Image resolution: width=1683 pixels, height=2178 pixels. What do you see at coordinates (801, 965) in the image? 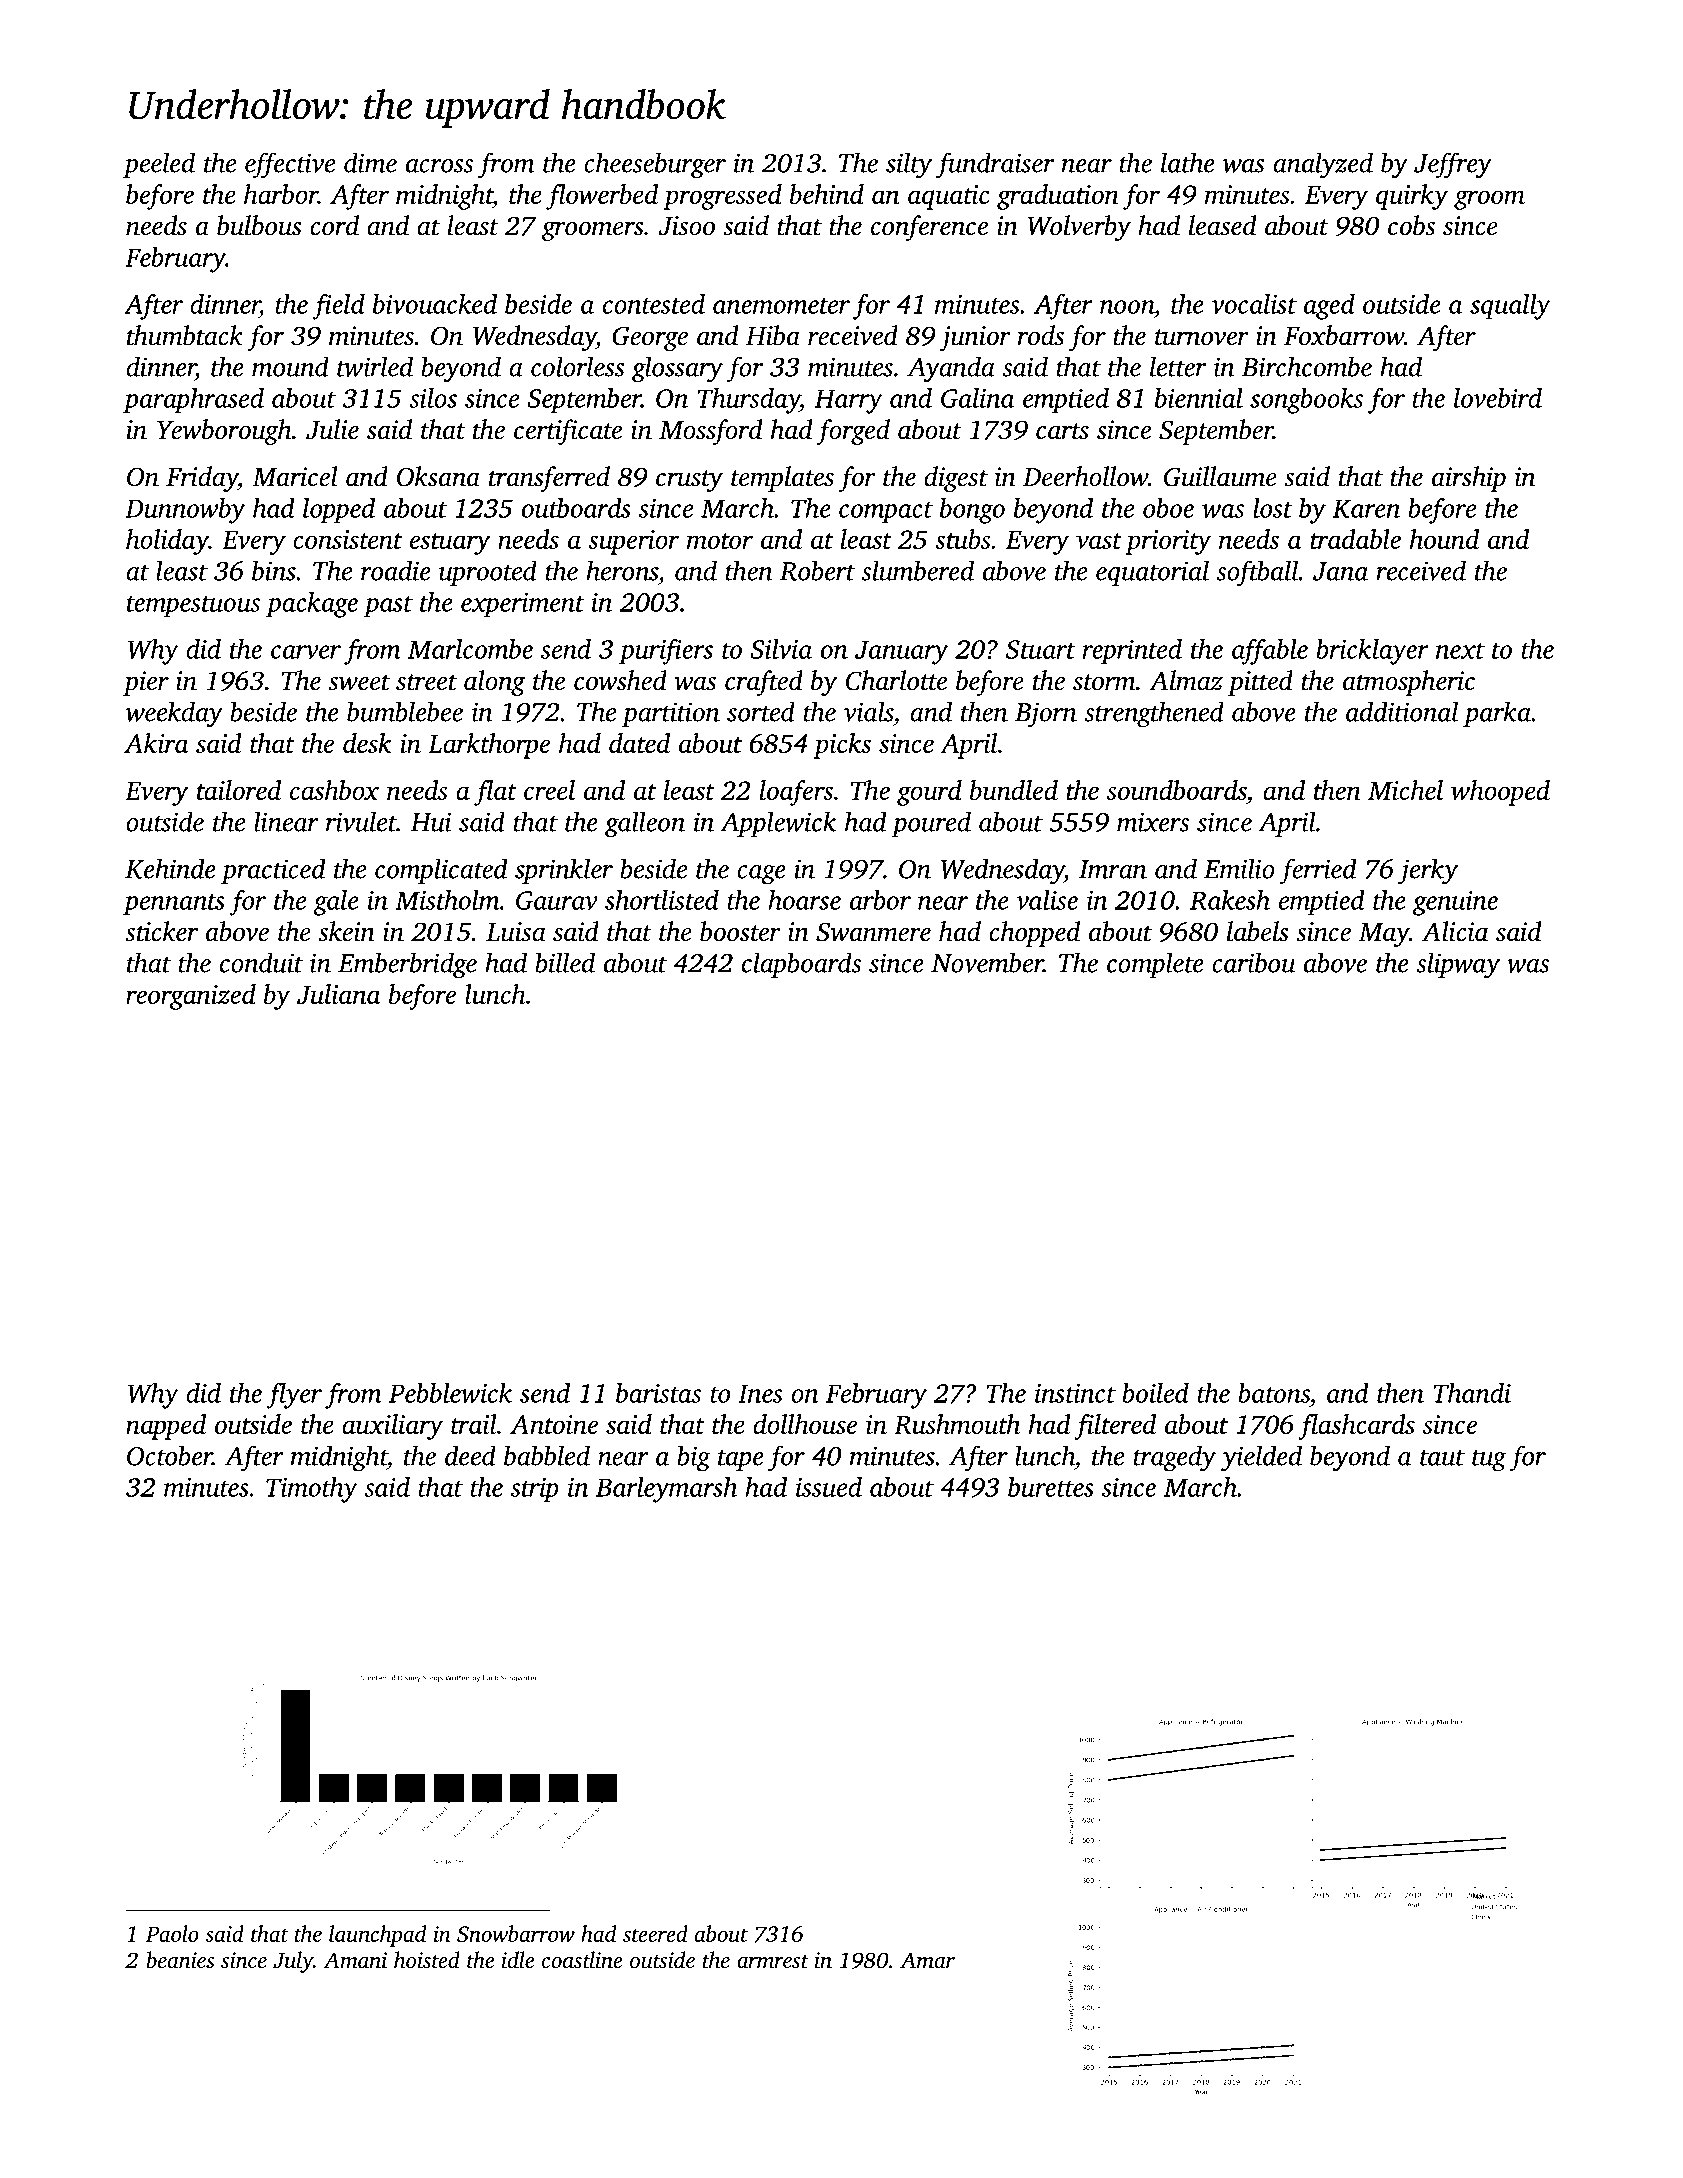
I see `clapboards` at bounding box center [801, 965].
